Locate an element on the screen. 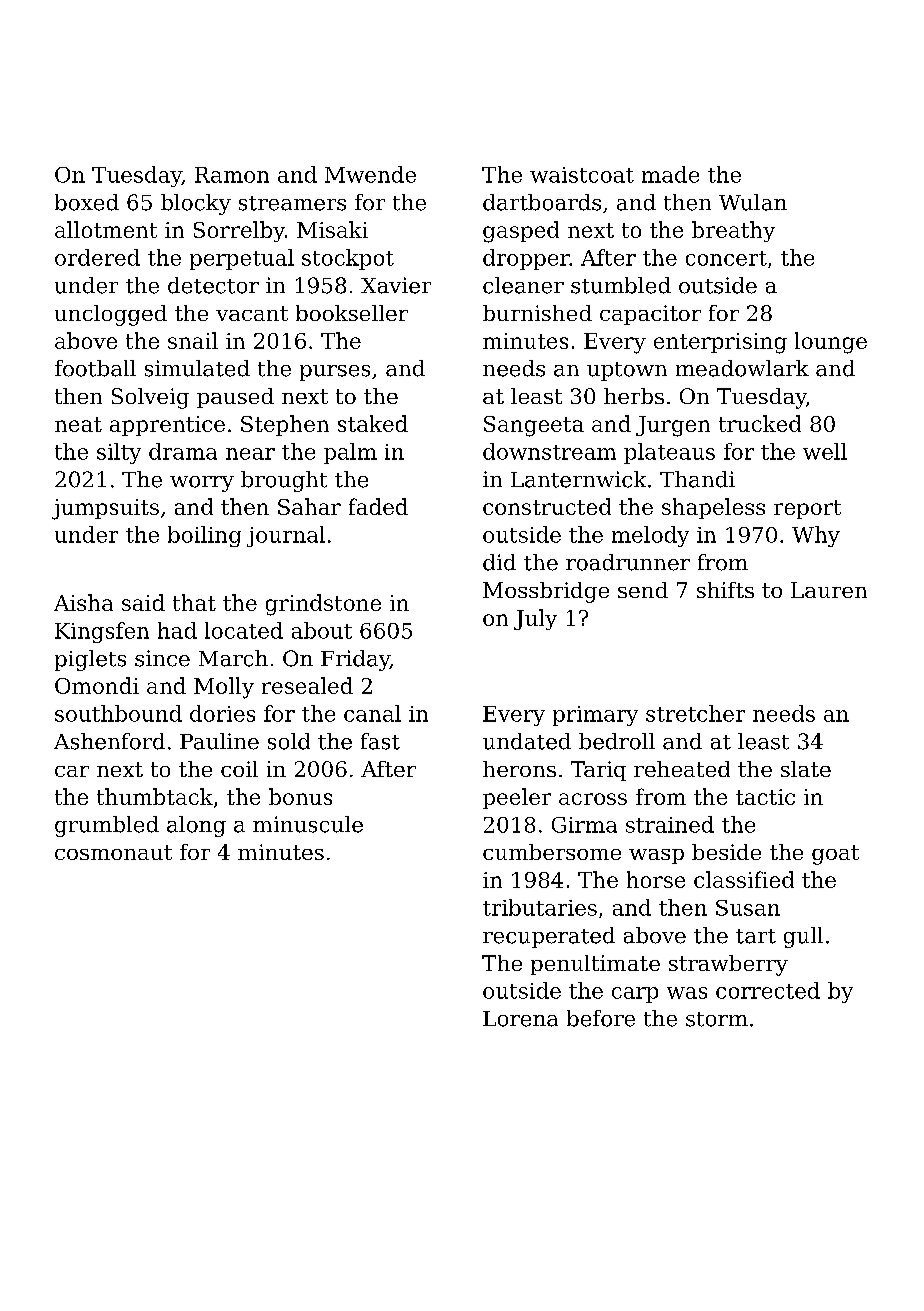 The height and width of the screenshot is (1311, 924). Jurgen is located at coordinates (673, 426).
